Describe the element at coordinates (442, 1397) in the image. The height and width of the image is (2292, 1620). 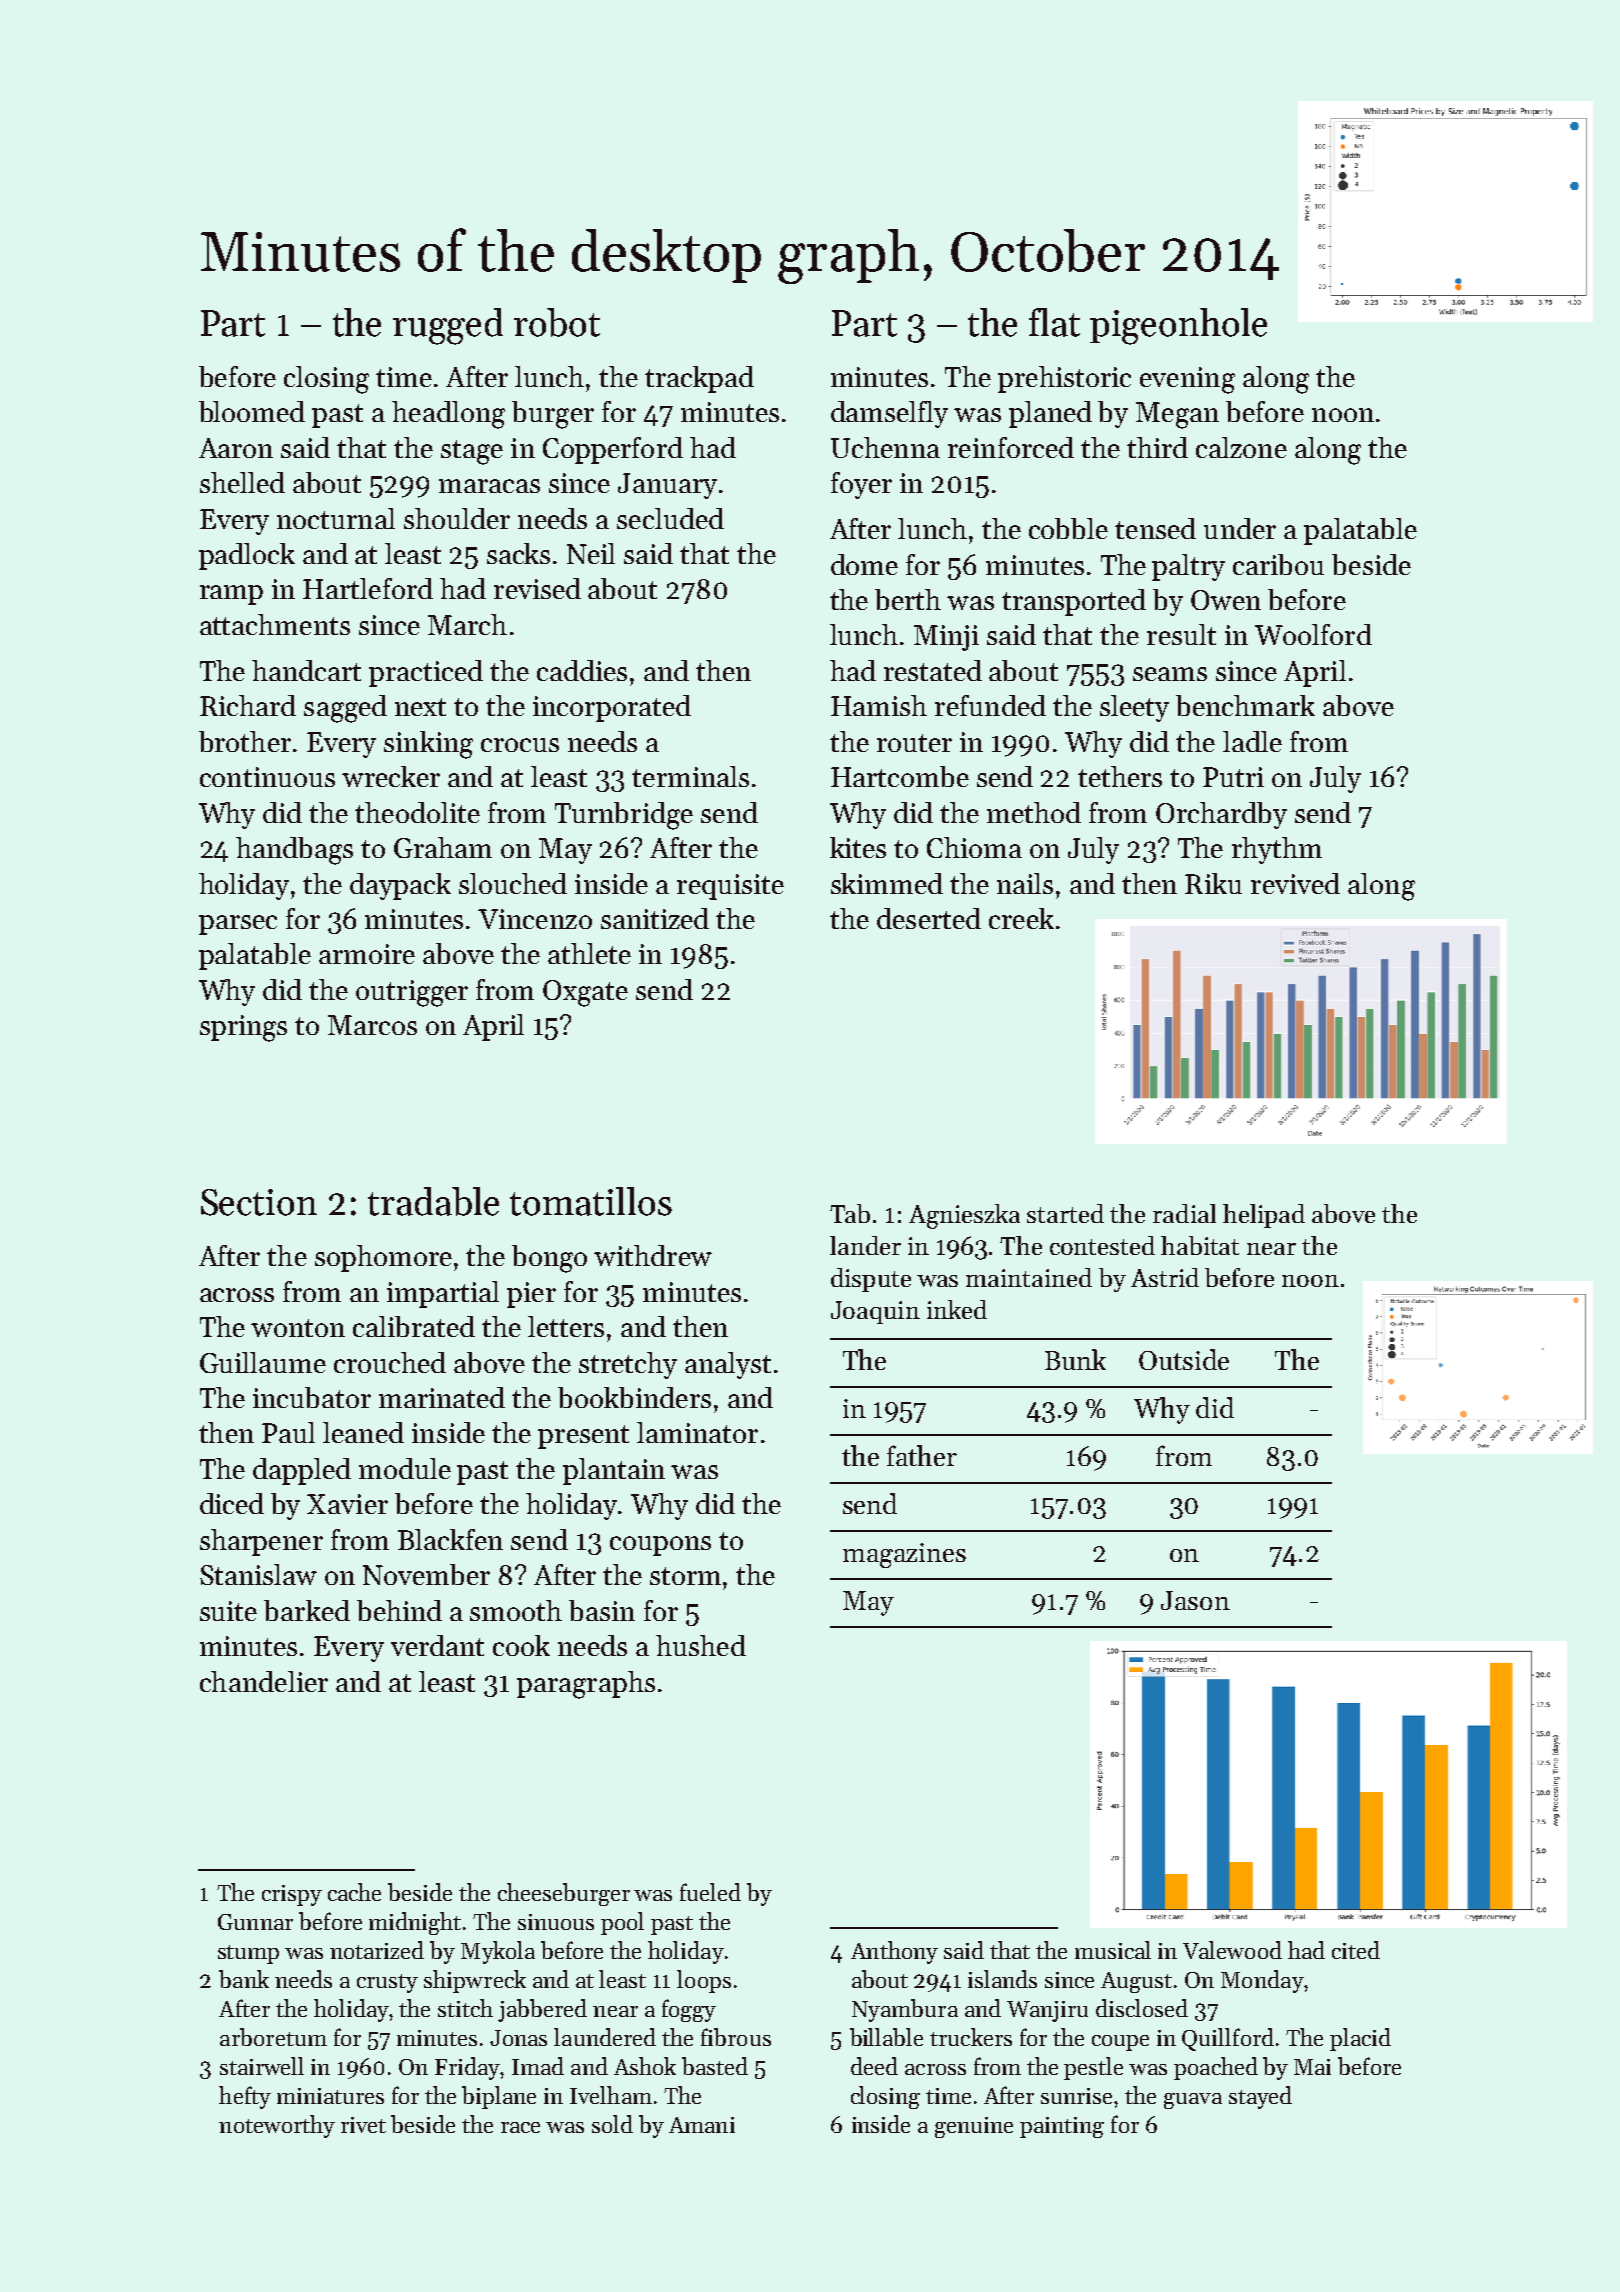
I see `marinated` at that location.
